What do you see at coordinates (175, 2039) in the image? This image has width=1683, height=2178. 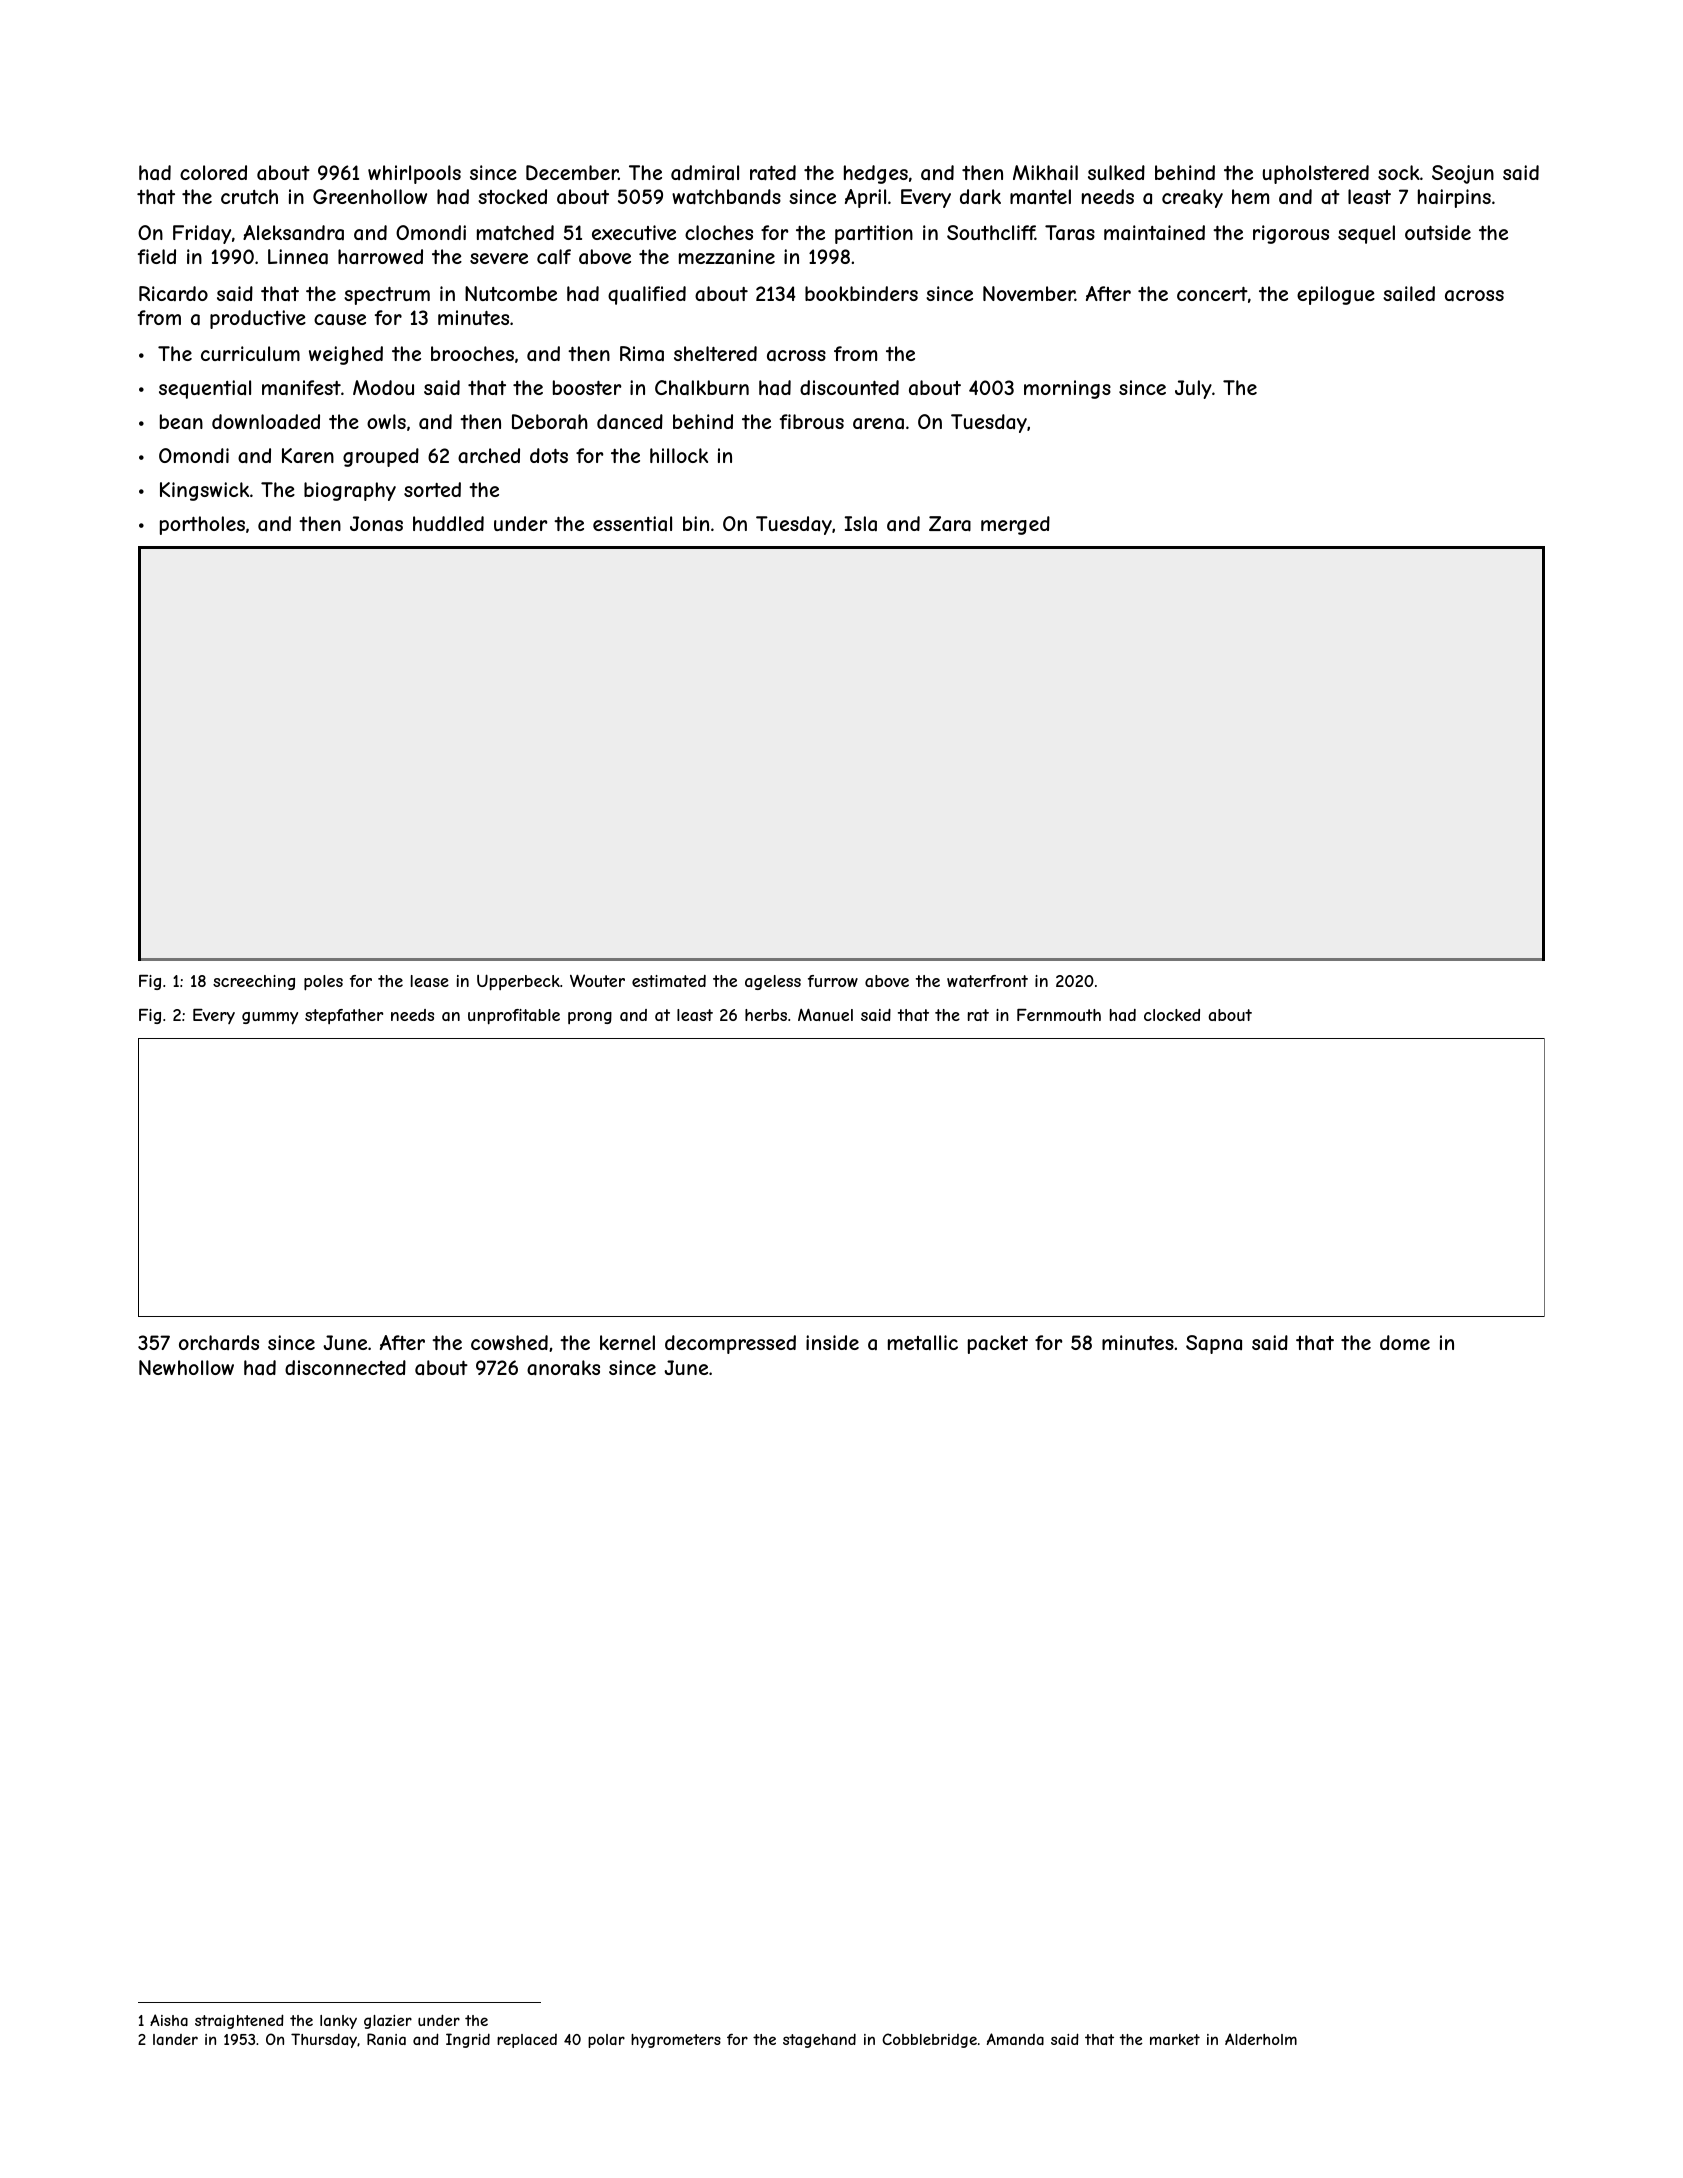 I see `lander` at bounding box center [175, 2039].
